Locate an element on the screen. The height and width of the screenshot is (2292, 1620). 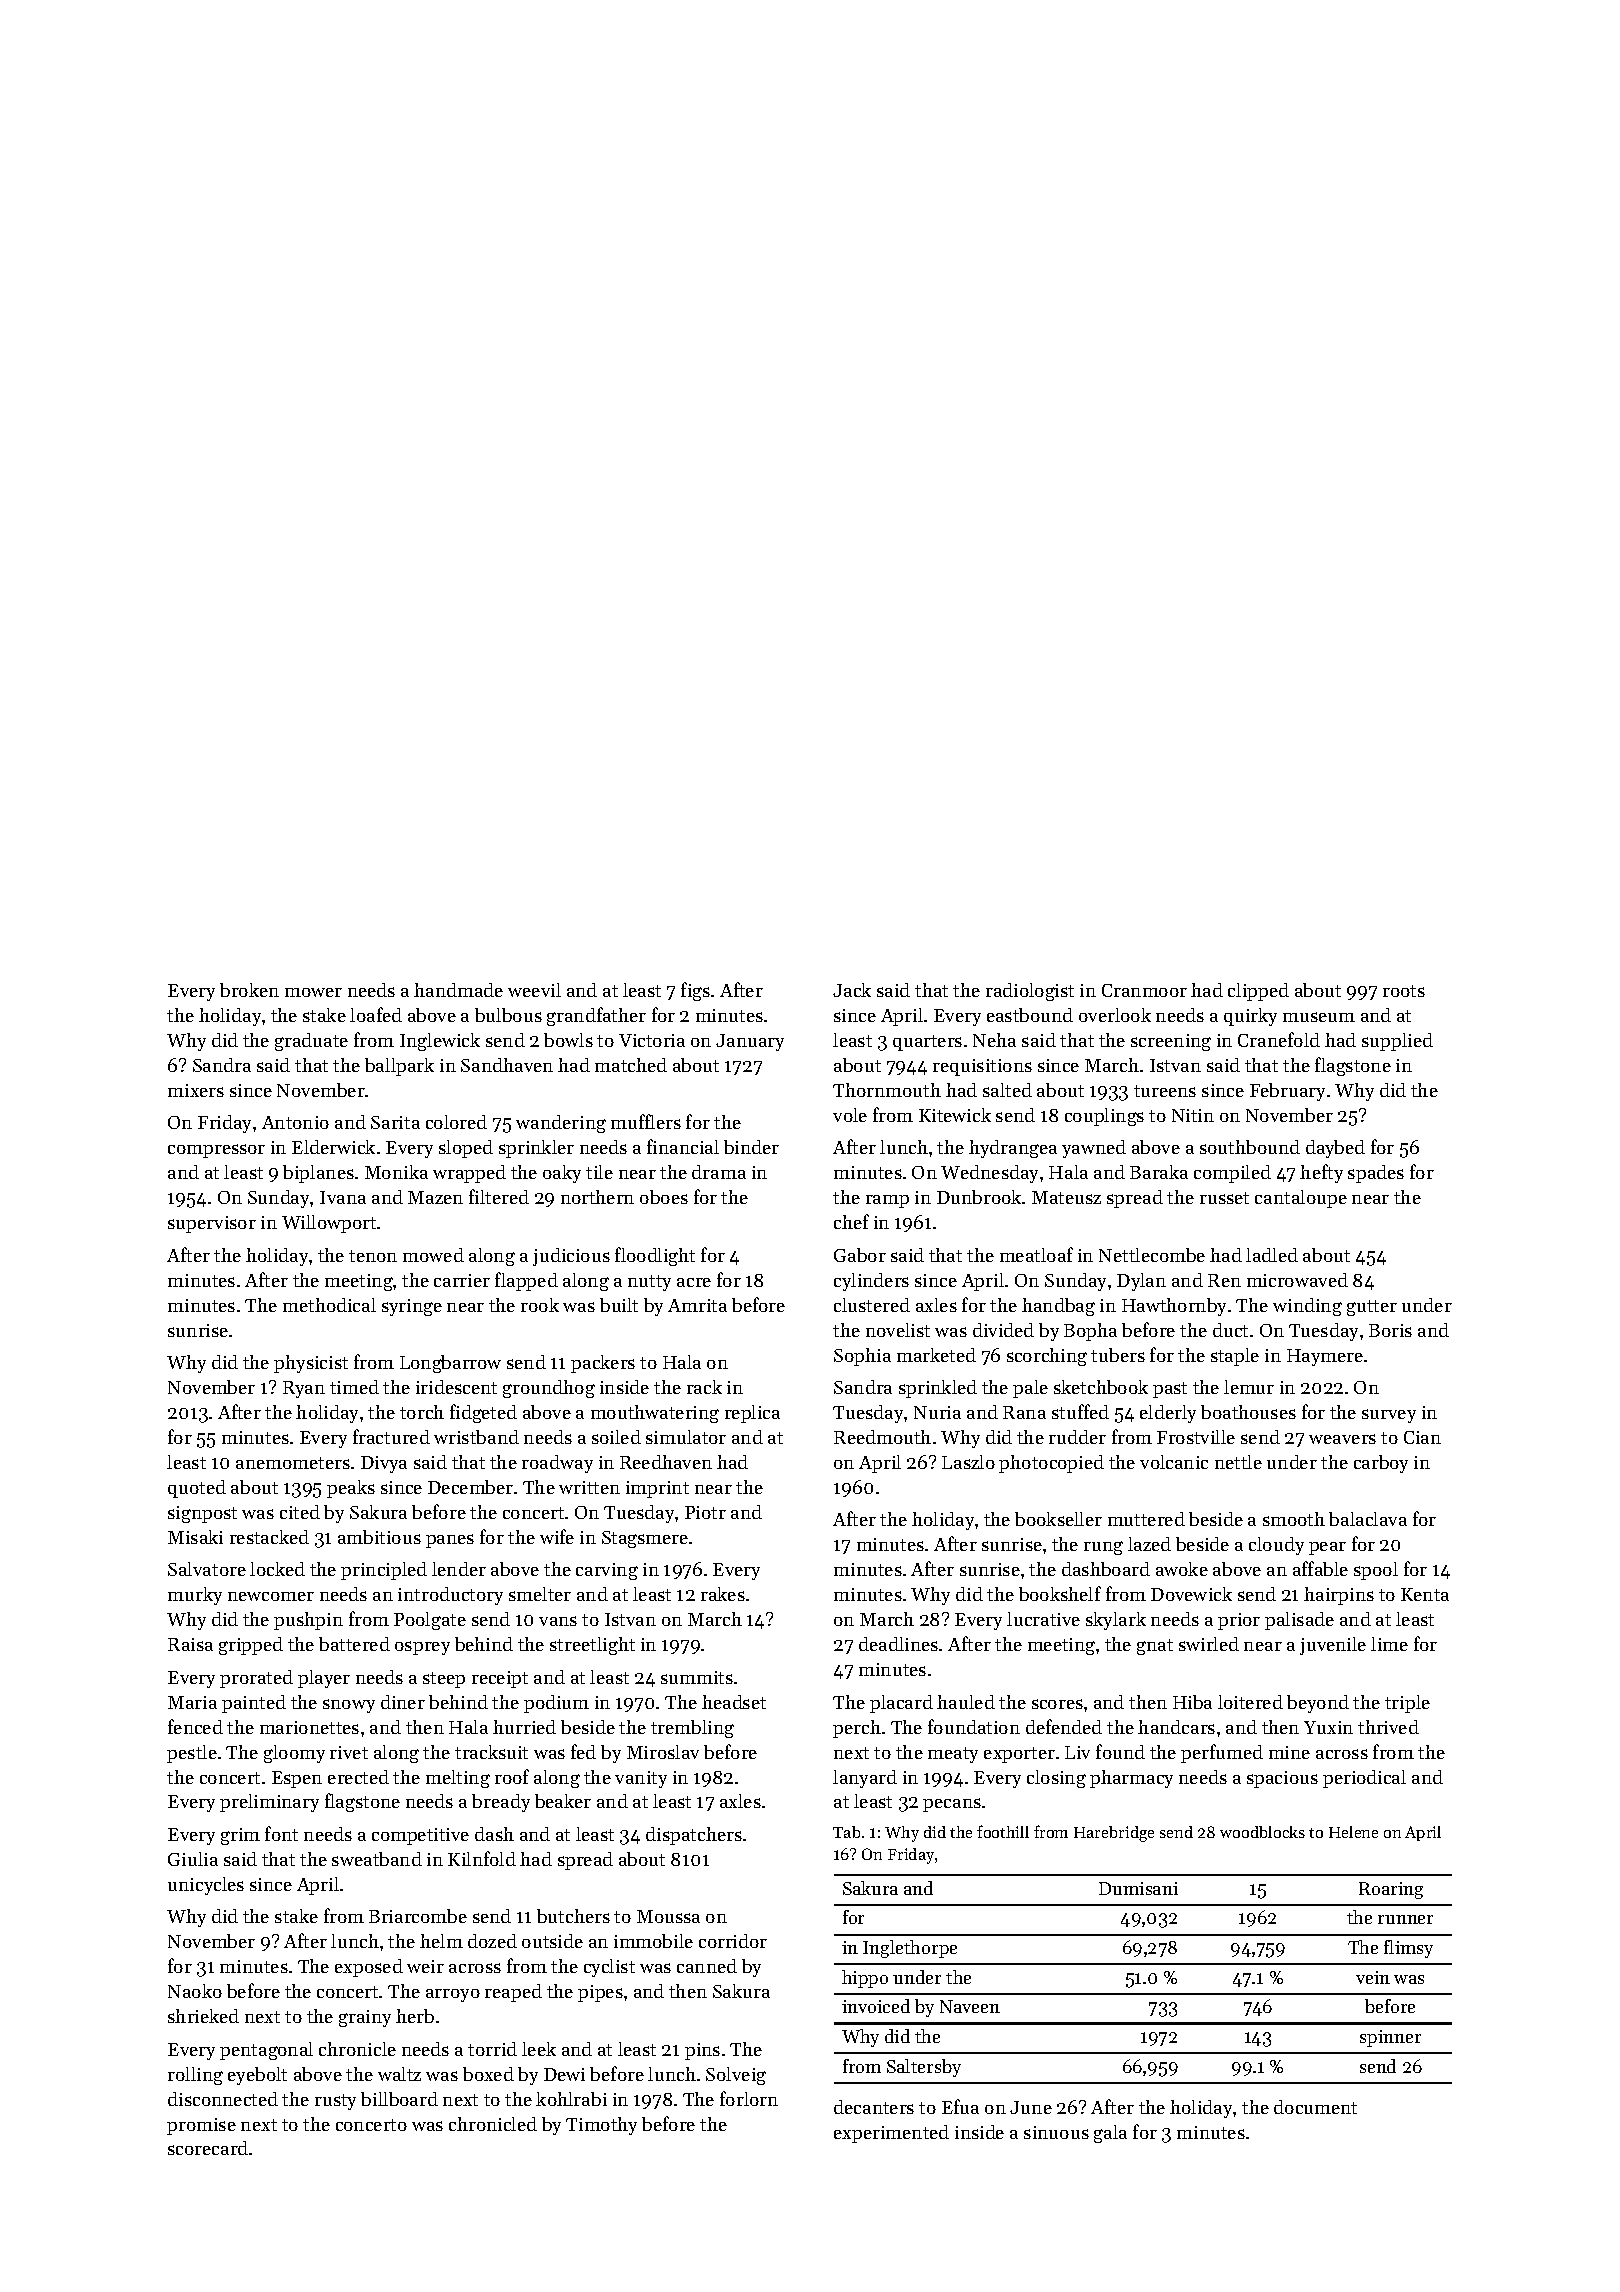
mowed is located at coordinates (433, 1255).
